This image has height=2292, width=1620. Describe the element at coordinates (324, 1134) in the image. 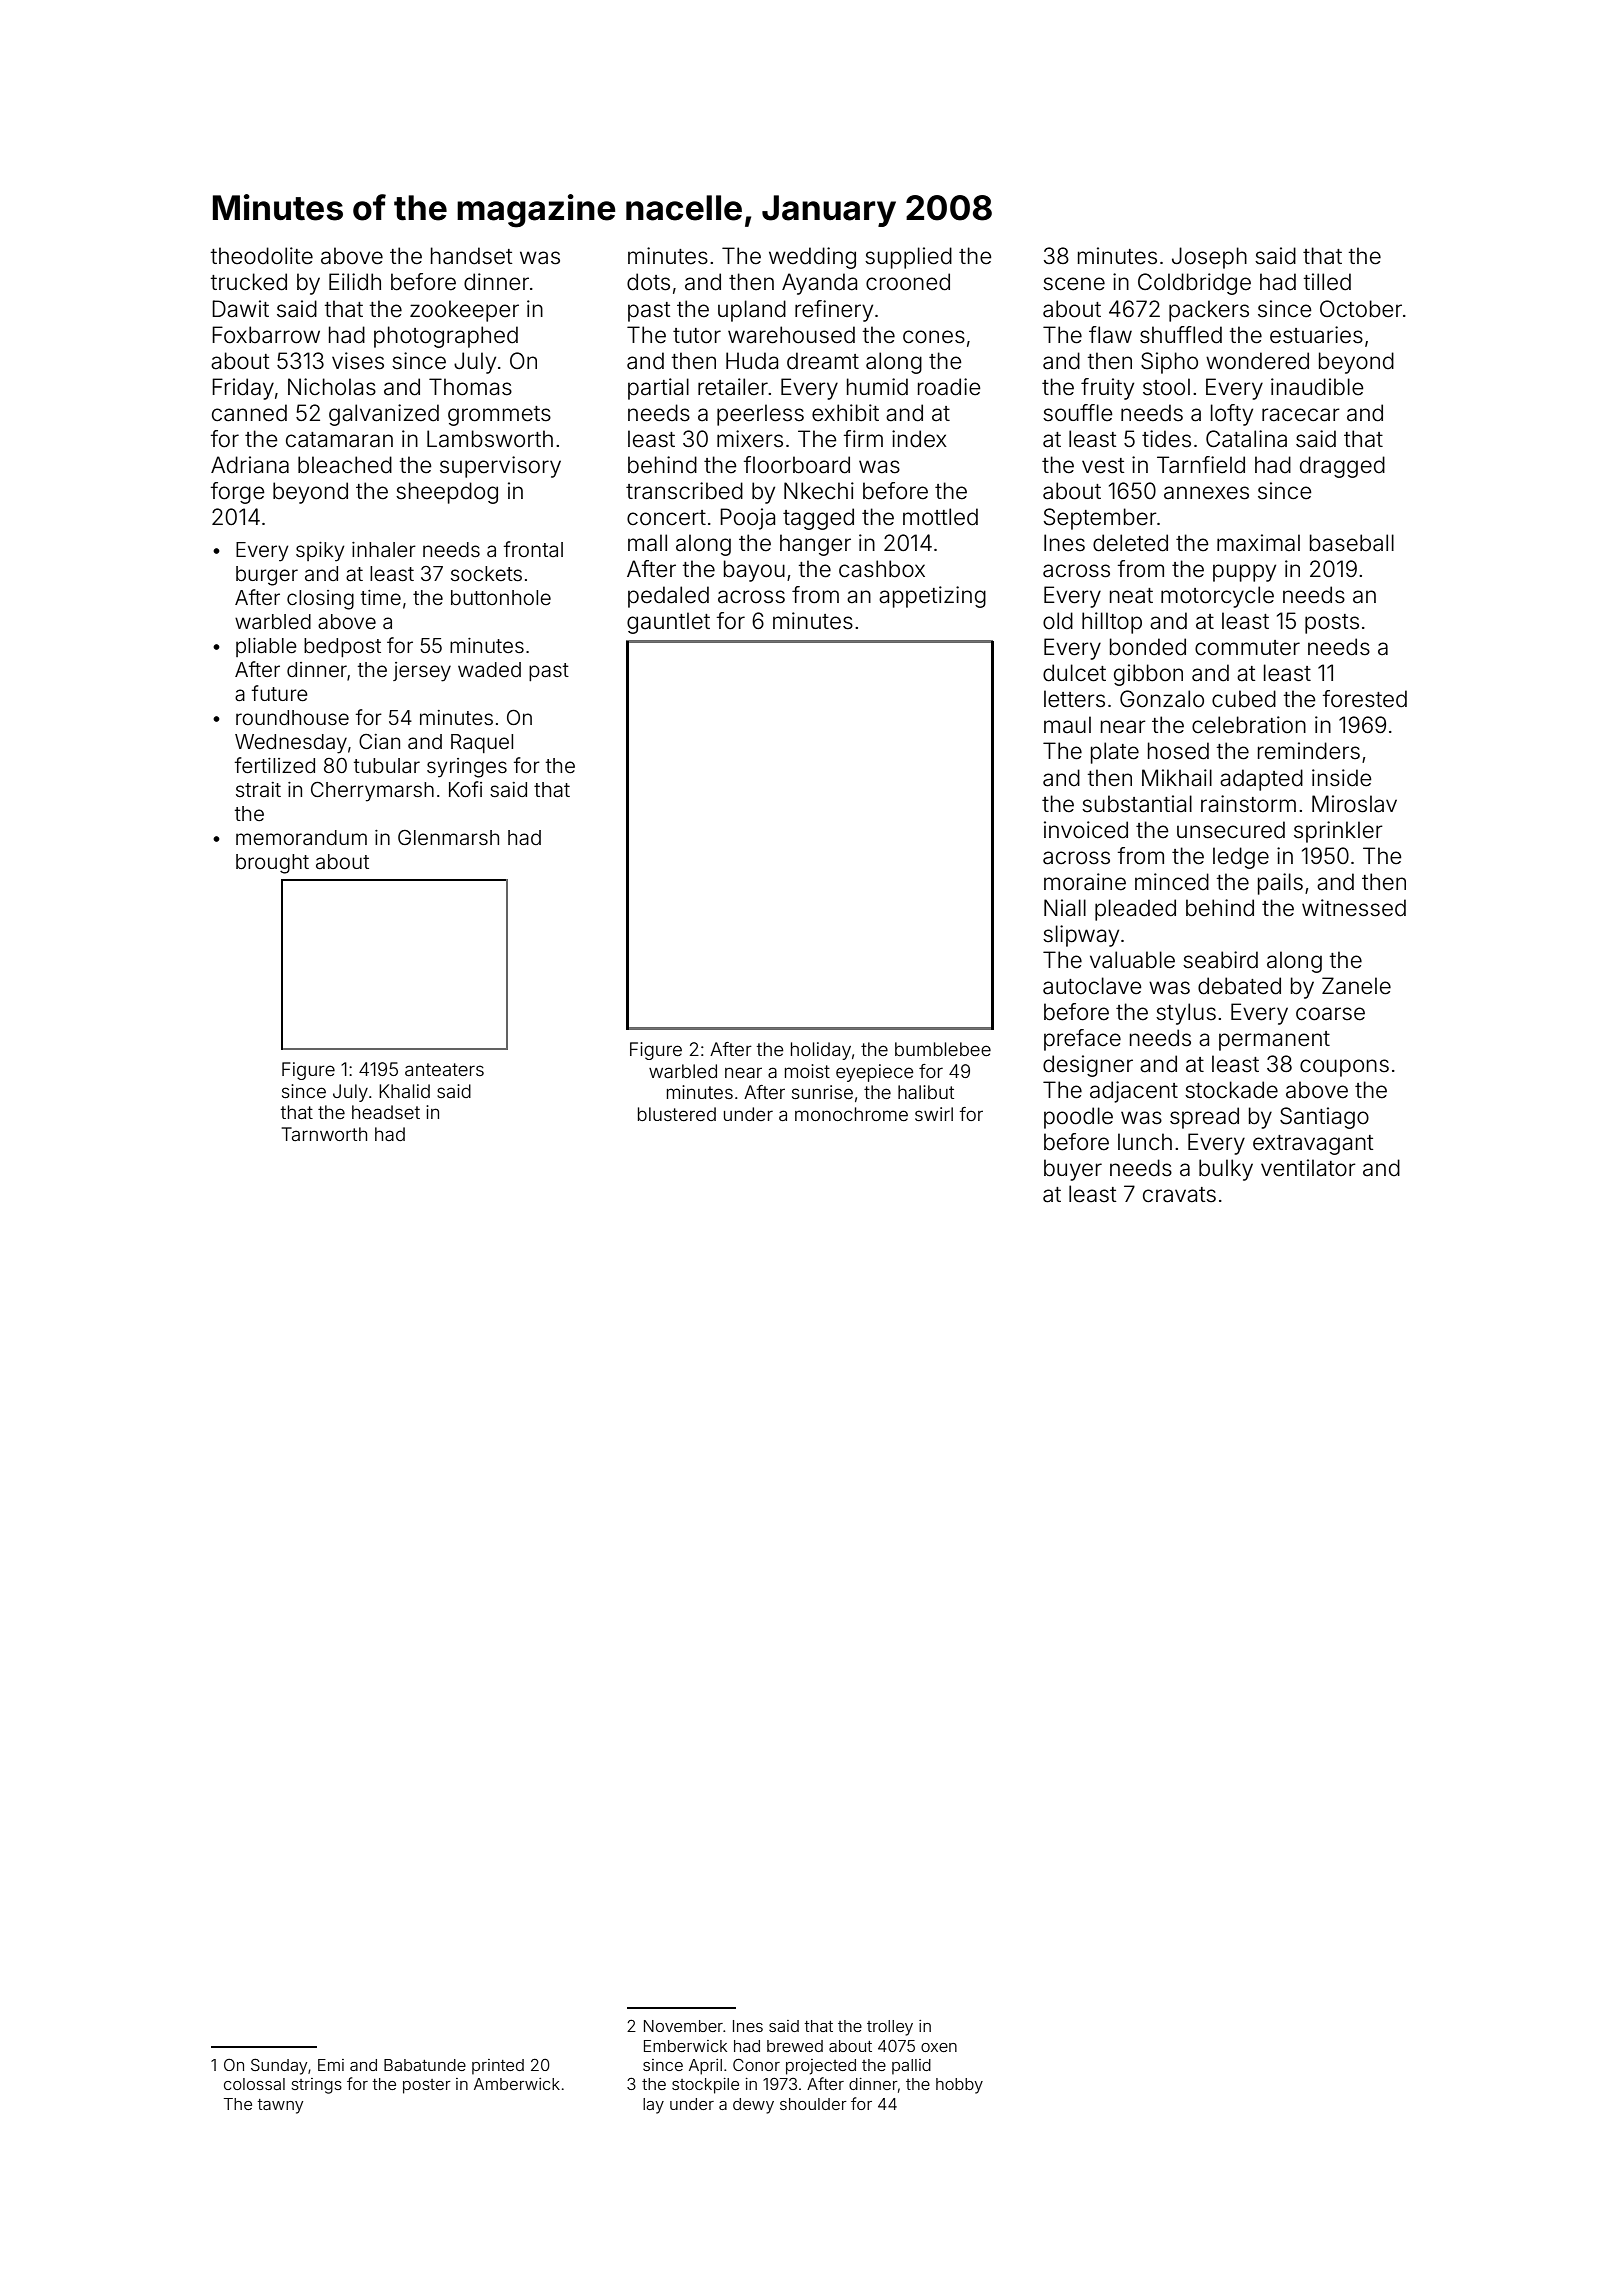

I see `Tarnworth` at that location.
